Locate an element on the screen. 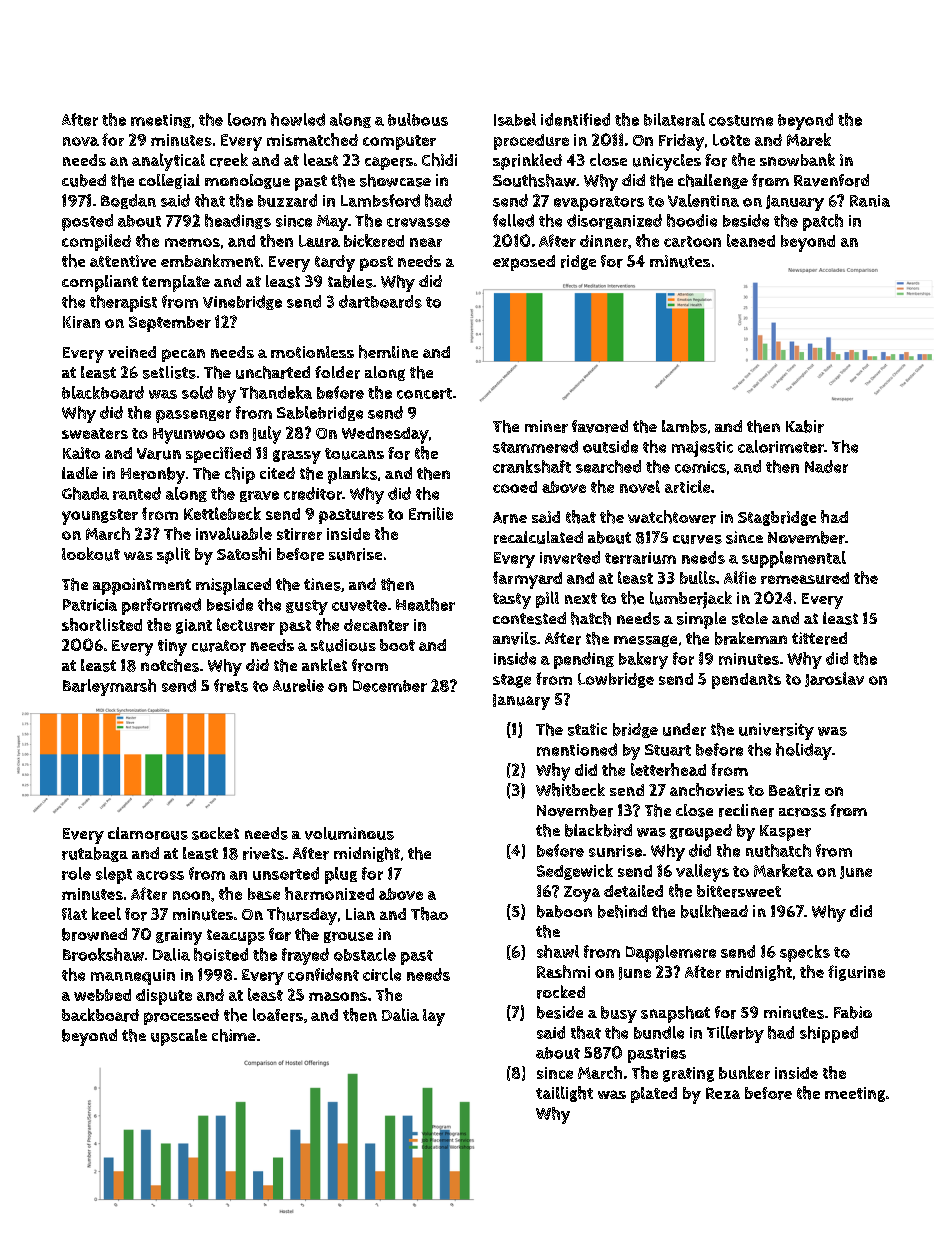  nova is located at coordinates (81, 141).
